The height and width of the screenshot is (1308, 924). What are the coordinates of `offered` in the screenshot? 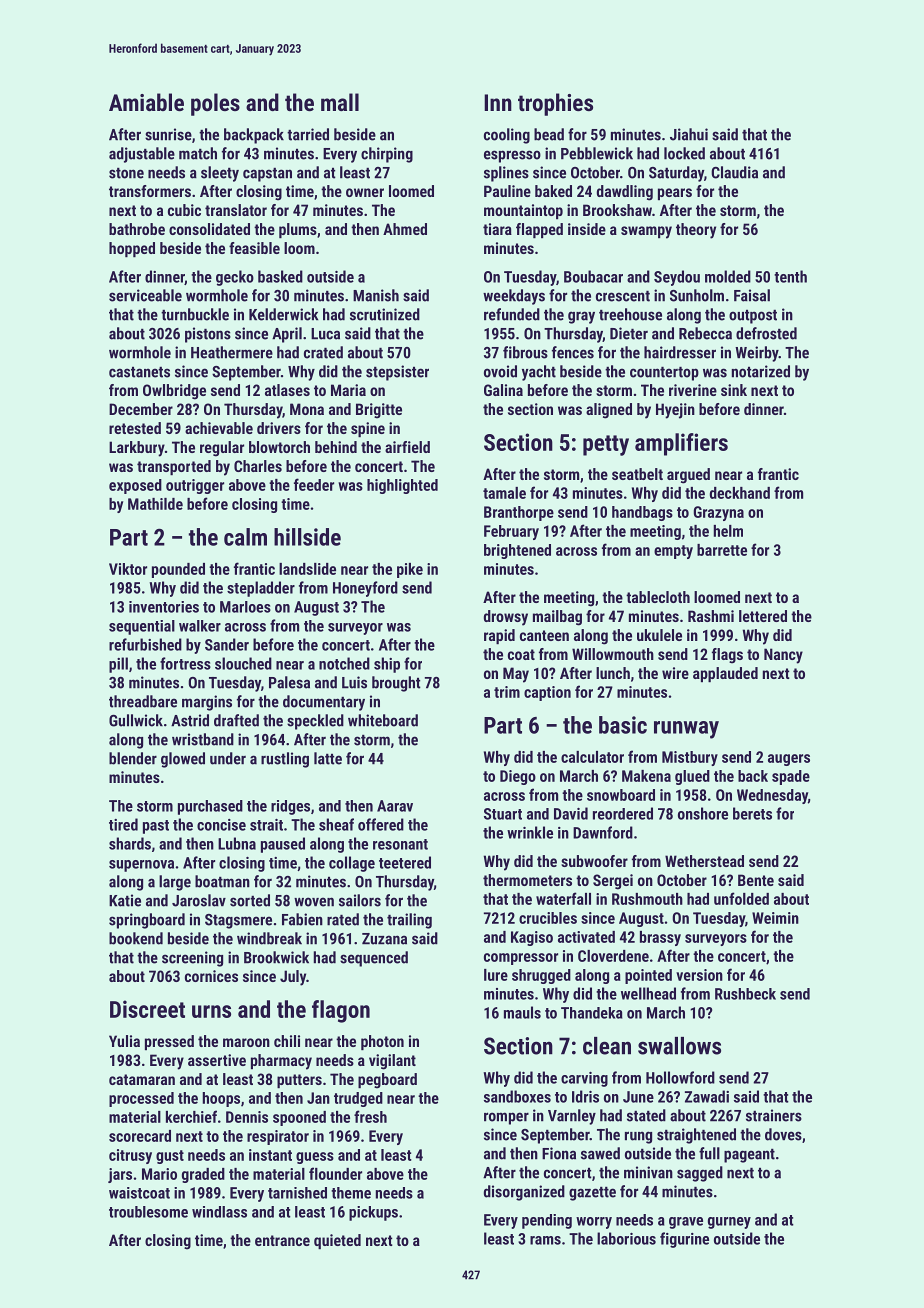 It's located at (381, 824).
